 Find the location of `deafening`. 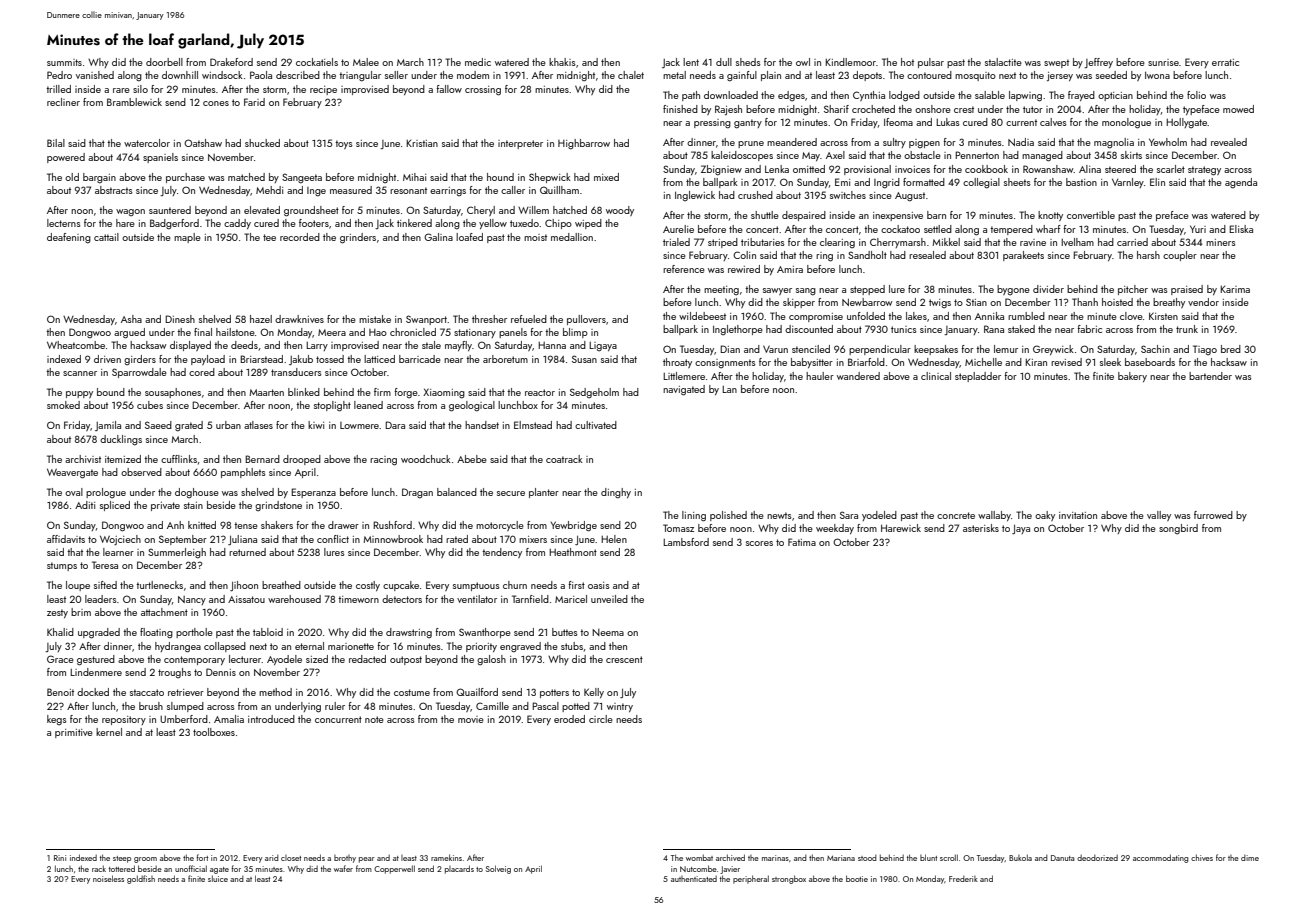

deafening is located at coordinates (69, 238).
